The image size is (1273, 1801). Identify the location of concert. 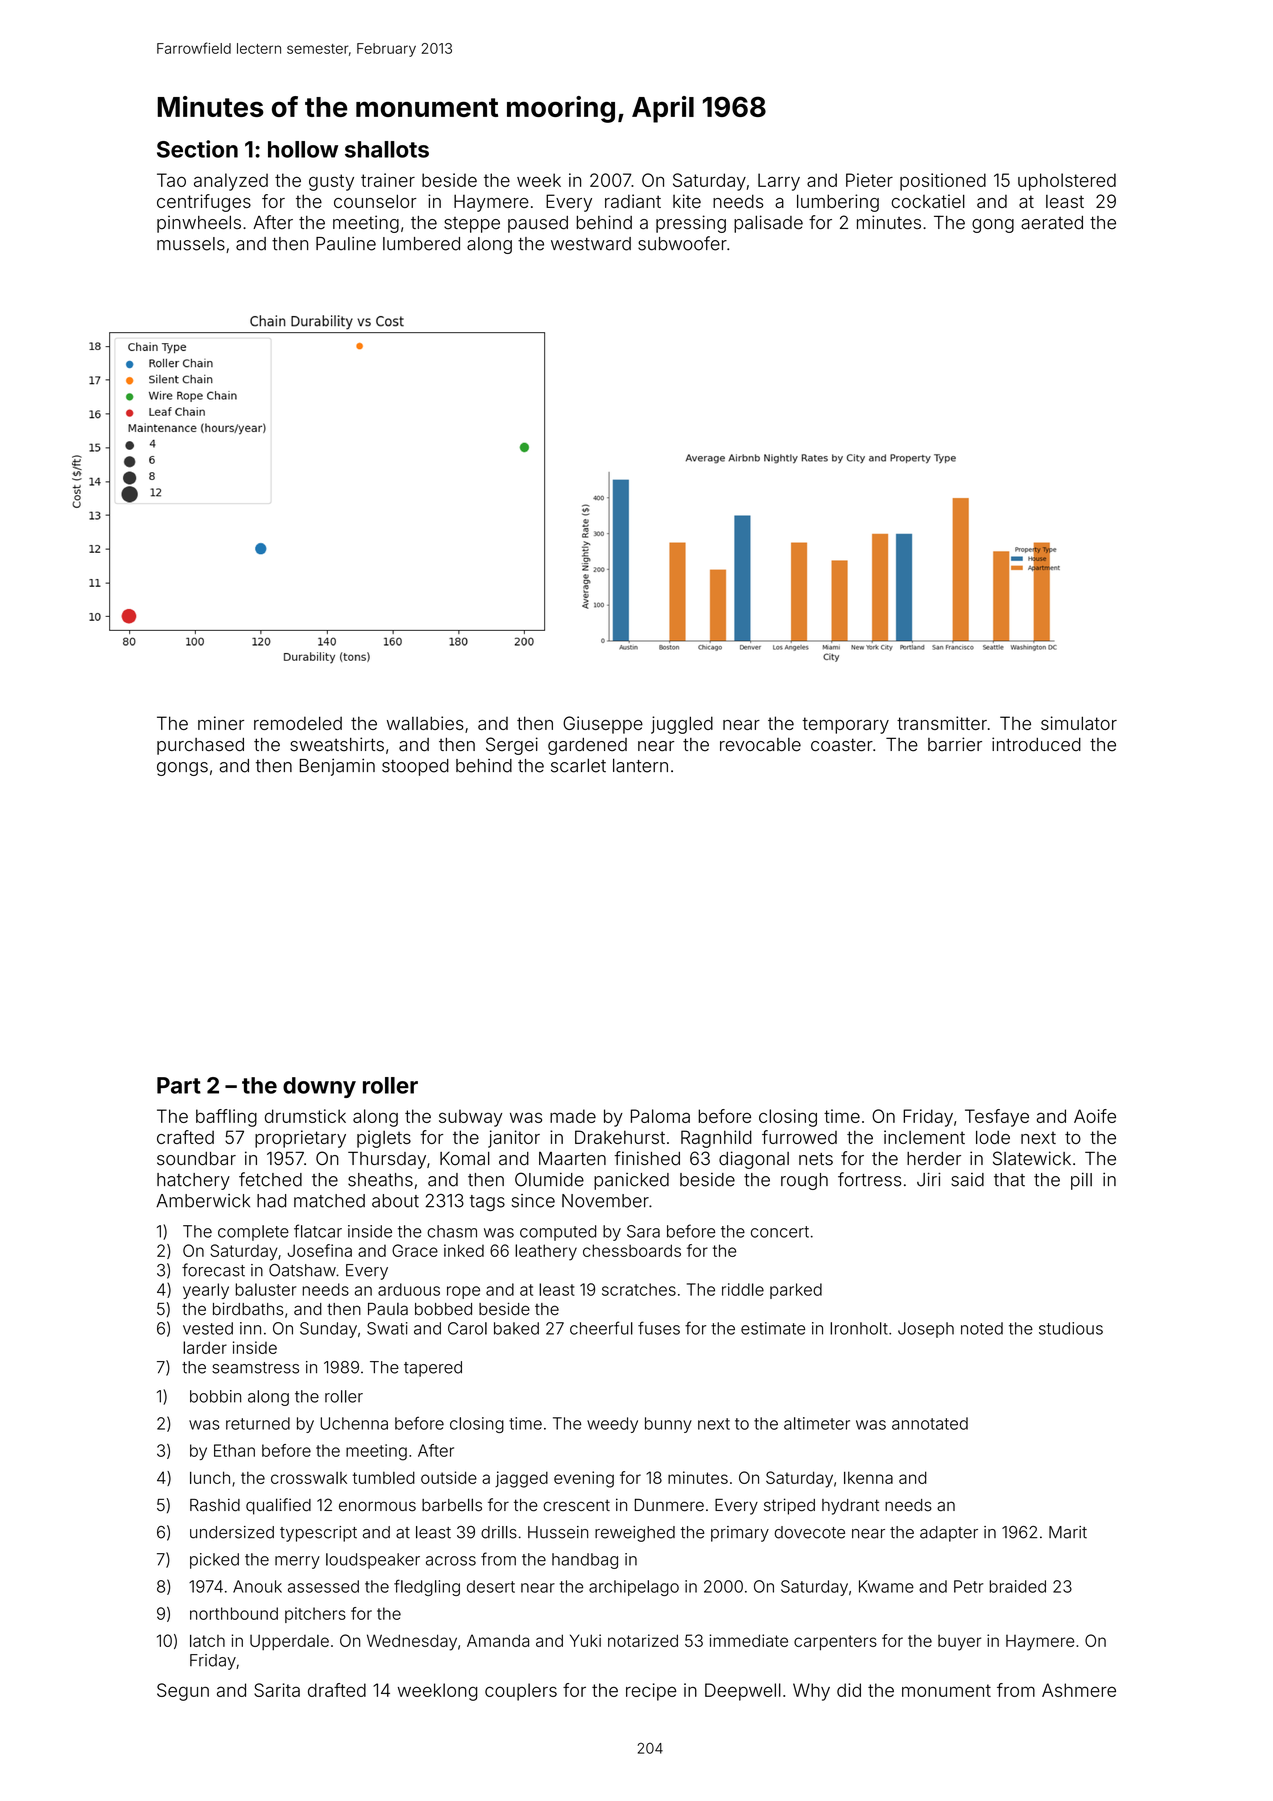
(780, 1232).
